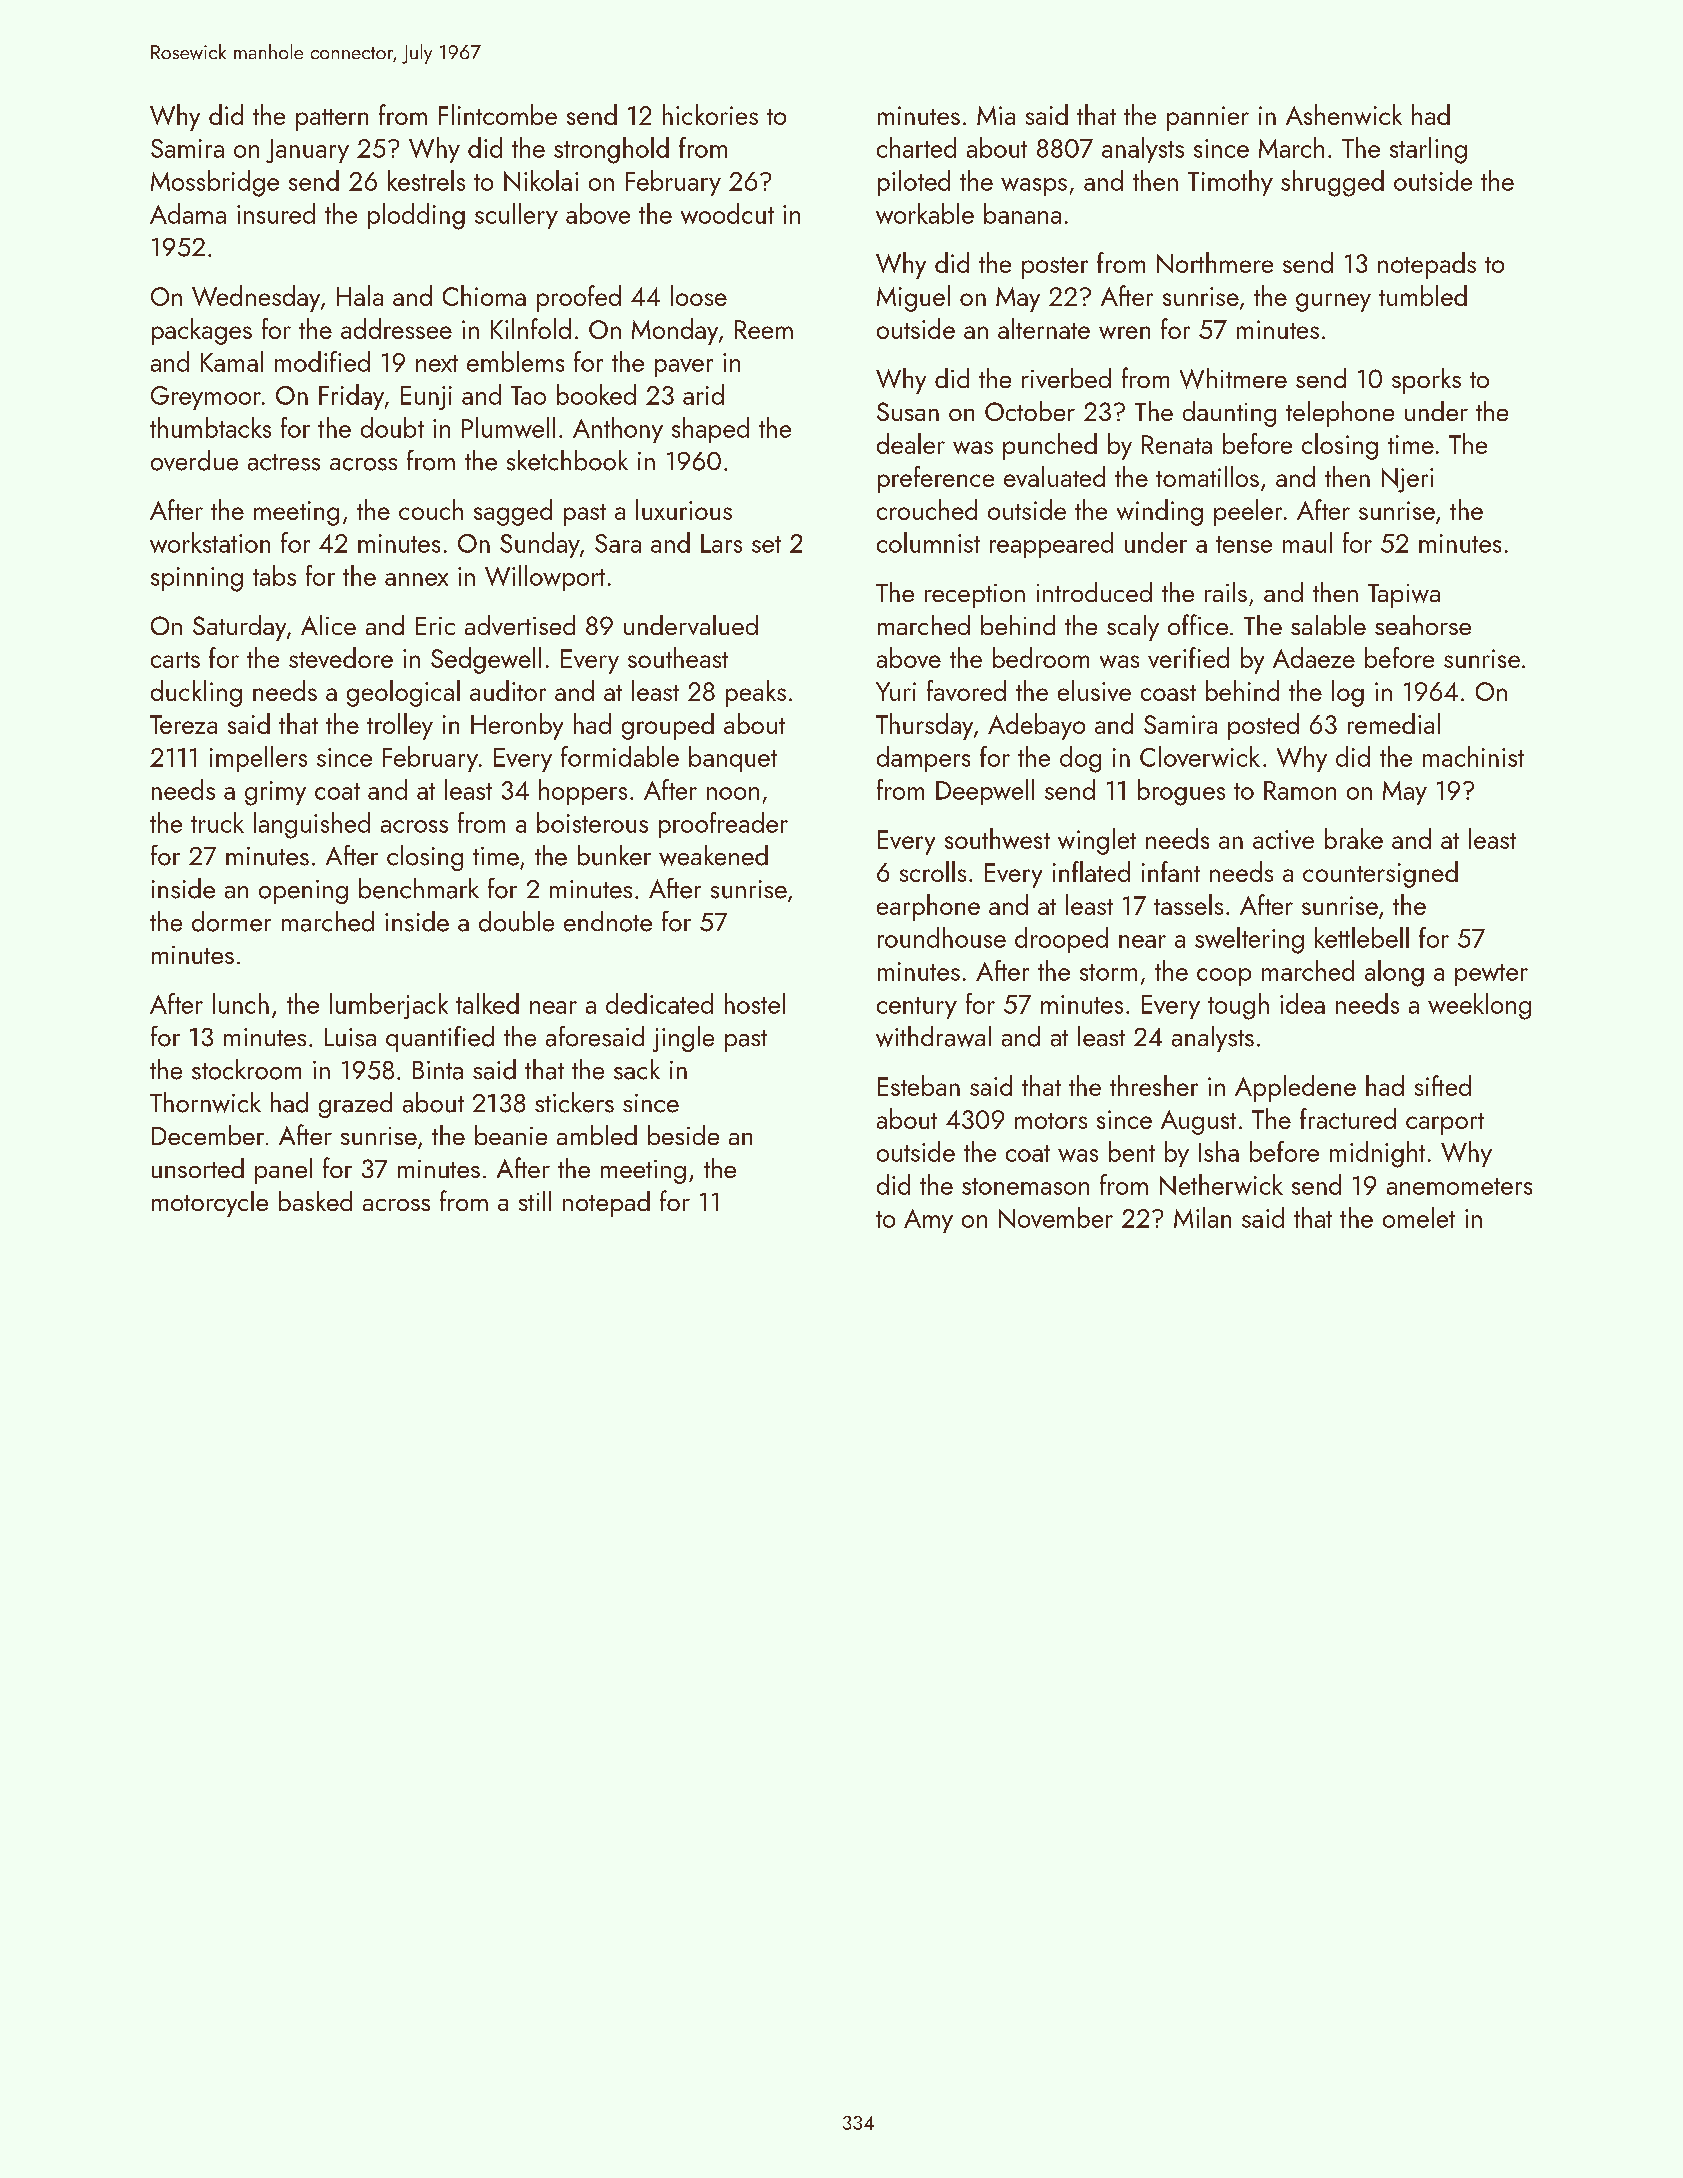  I want to click on benchmark, so click(419, 888).
